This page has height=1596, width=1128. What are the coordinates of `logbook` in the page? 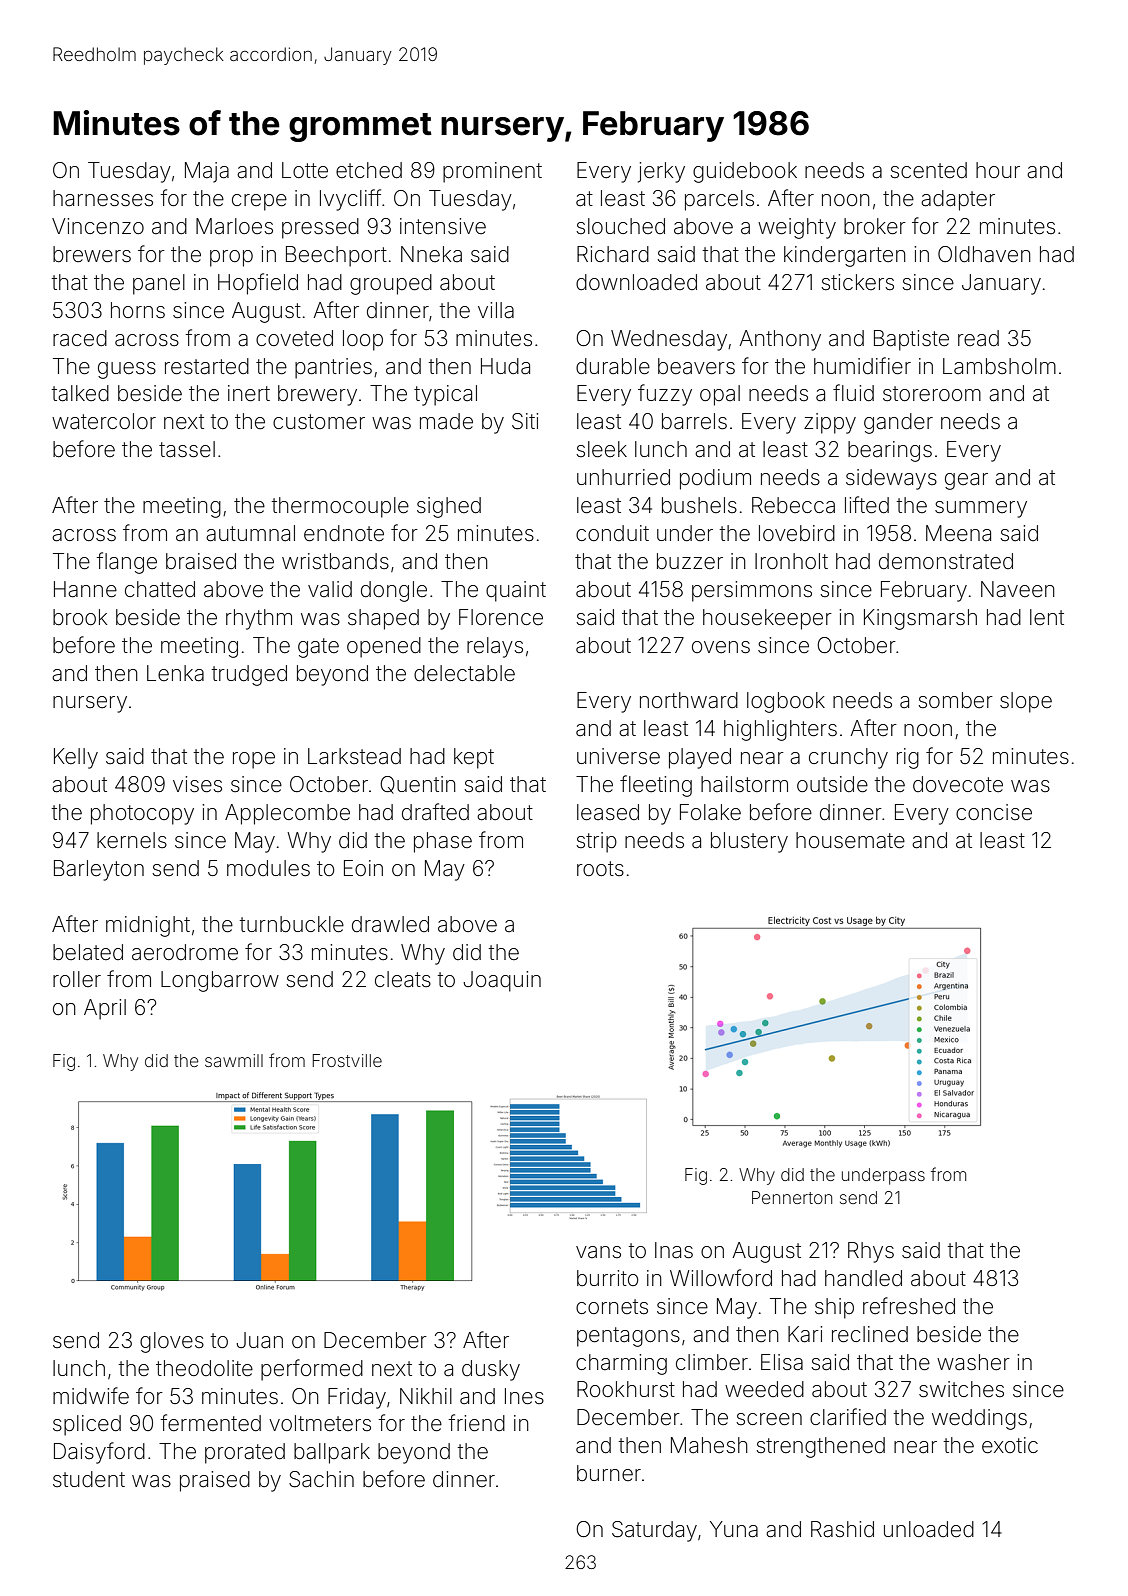 It's located at (786, 702).
